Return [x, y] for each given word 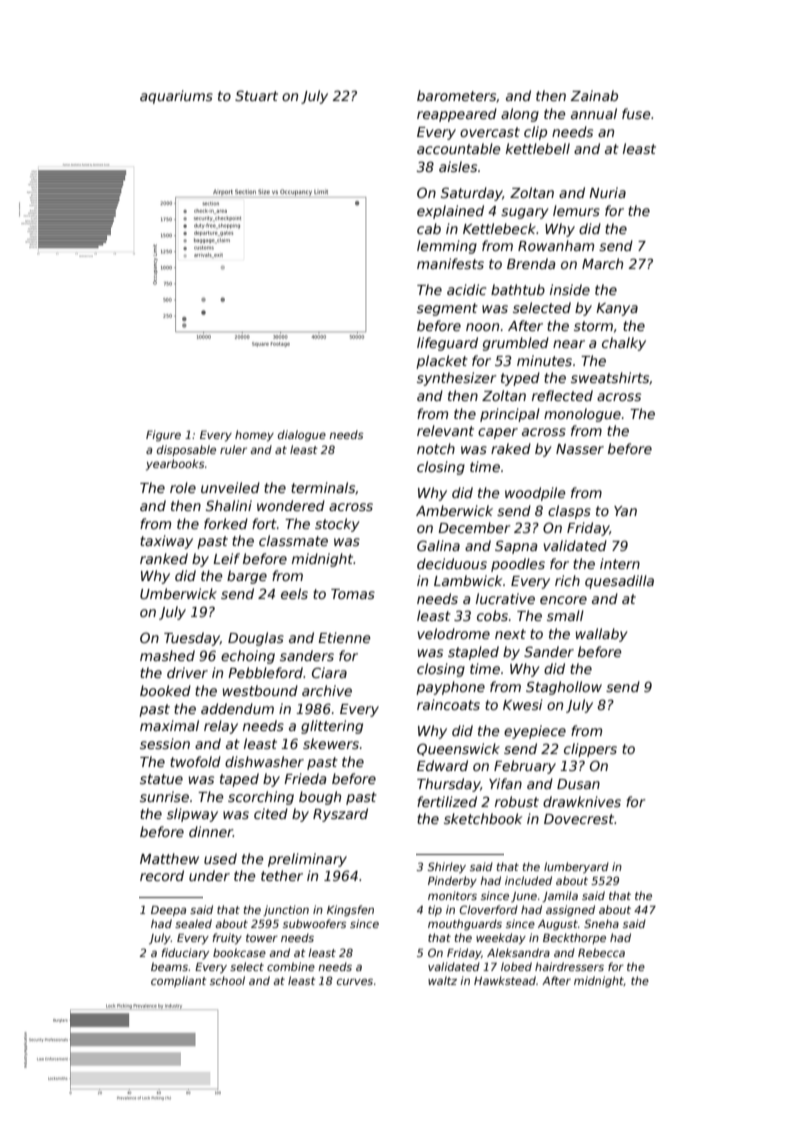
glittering [332, 727]
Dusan [578, 784]
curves [355, 981]
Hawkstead [505, 980]
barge [247, 577]
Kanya [617, 309]
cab [429, 228]
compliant [179, 981]
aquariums [176, 97]
